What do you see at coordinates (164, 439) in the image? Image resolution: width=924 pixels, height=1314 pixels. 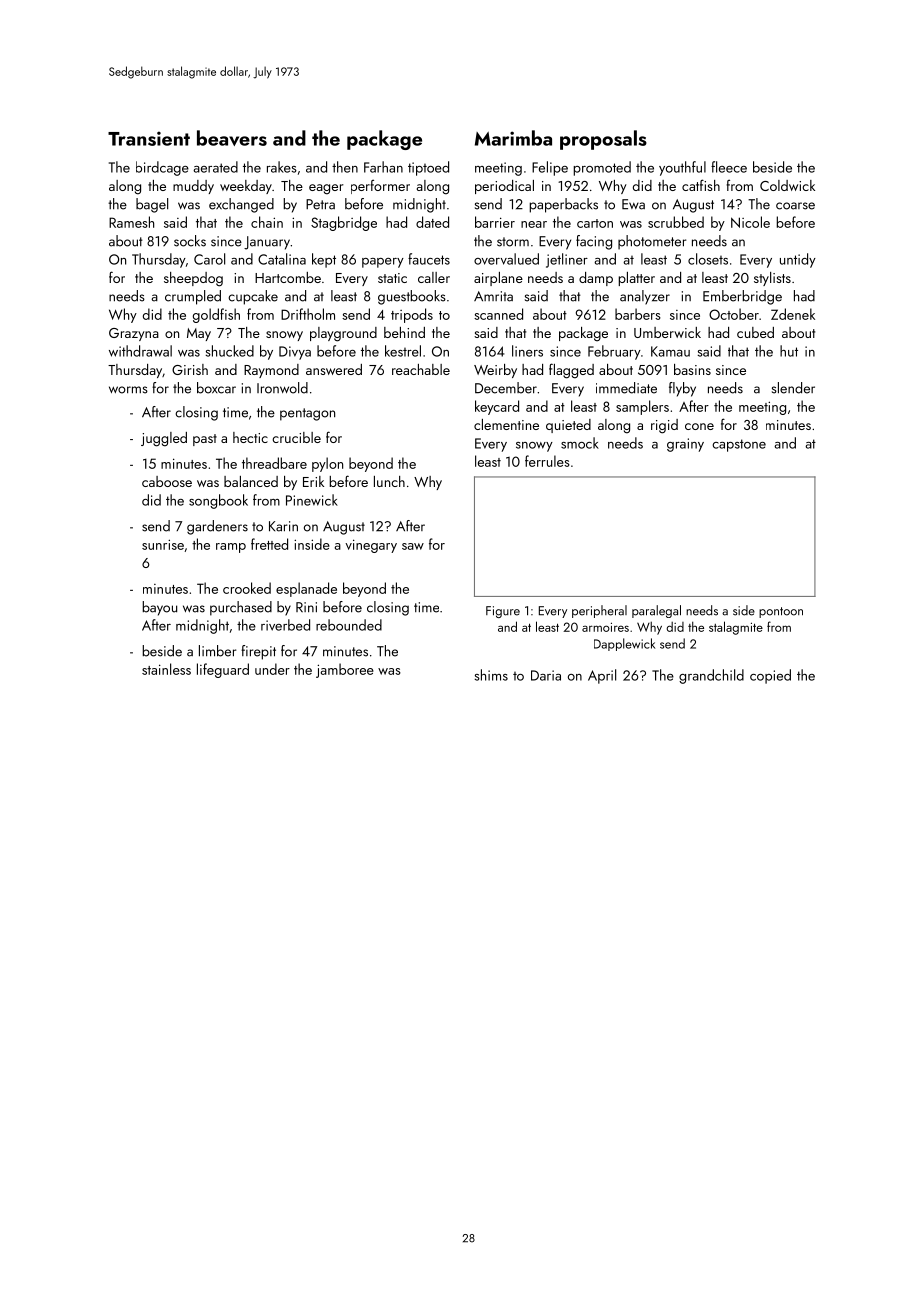 I see `juggled` at bounding box center [164, 439].
